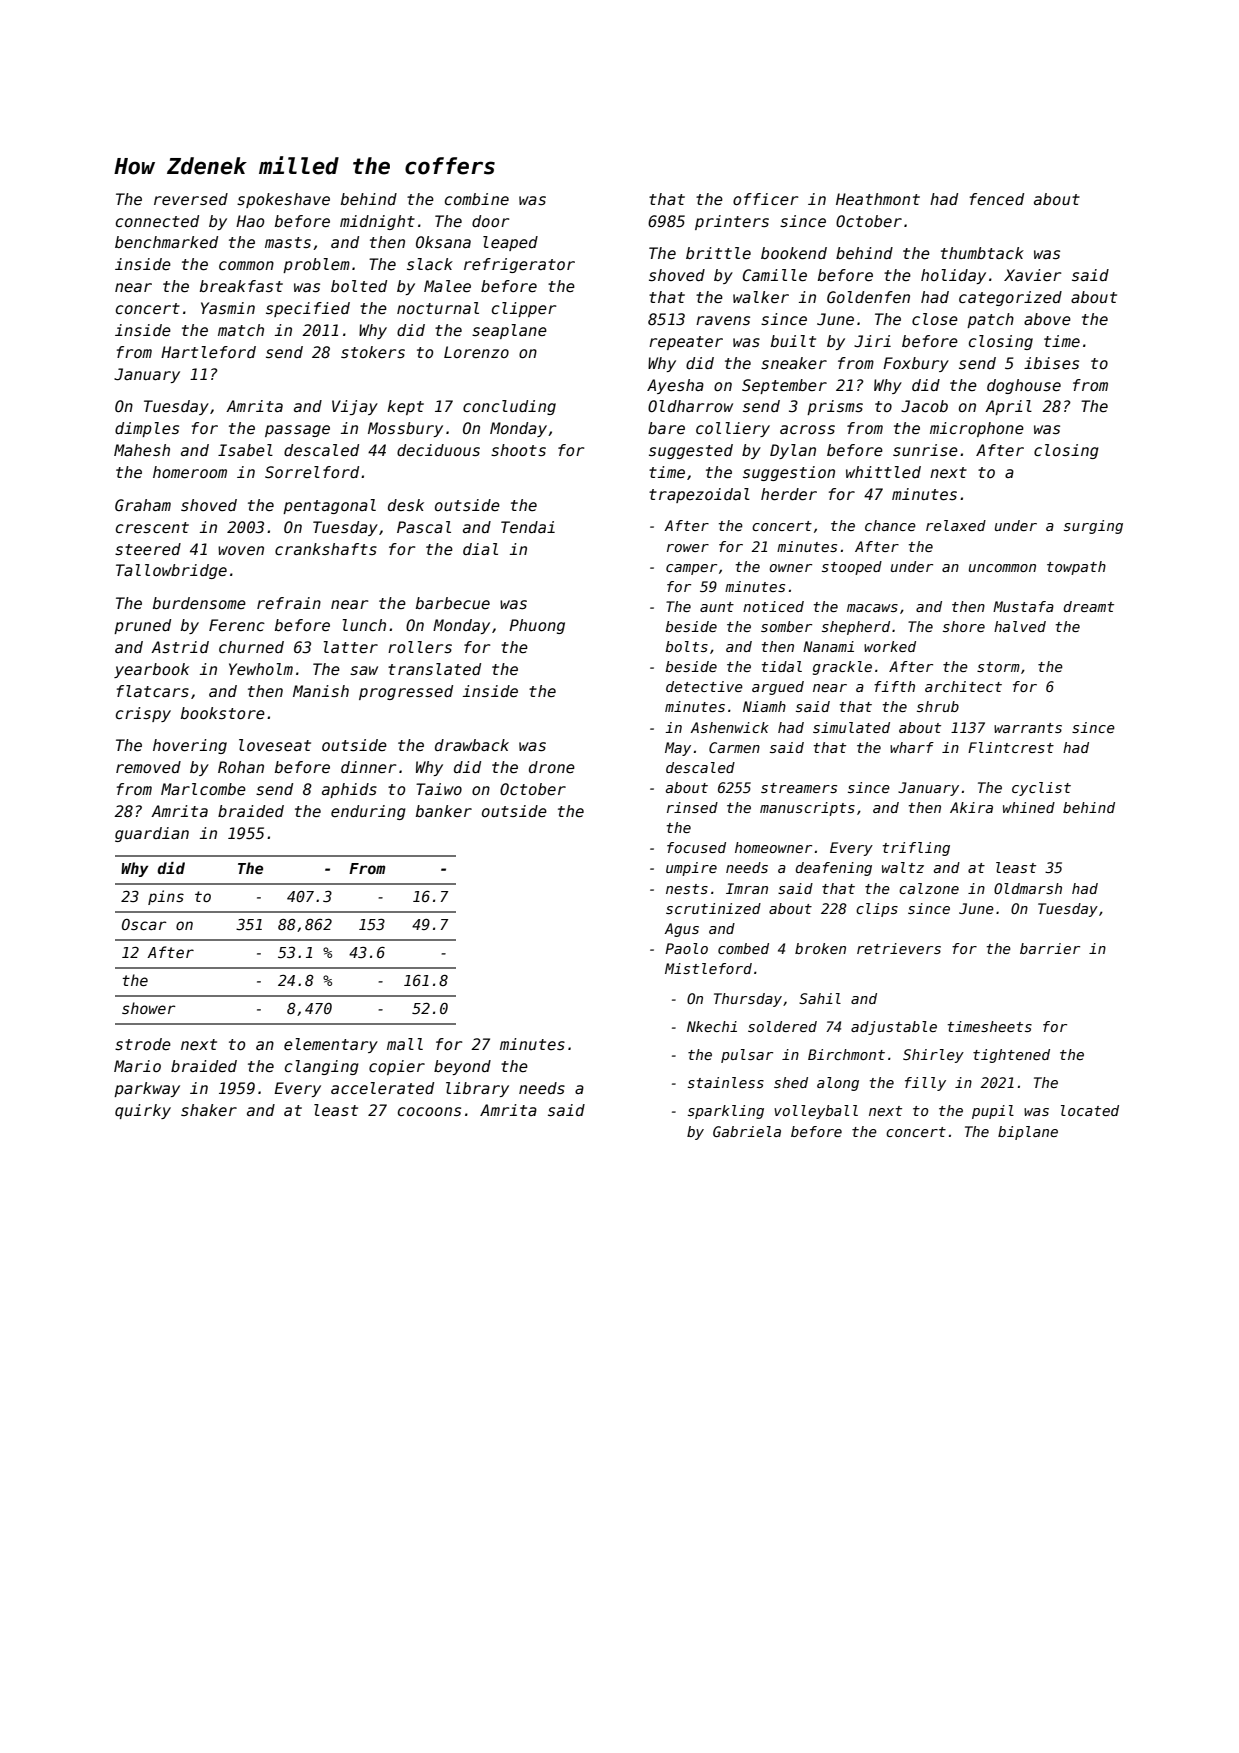 The height and width of the screenshot is (1753, 1239). Describe the element at coordinates (312, 472) in the screenshot. I see `Sorrelford` at that location.
